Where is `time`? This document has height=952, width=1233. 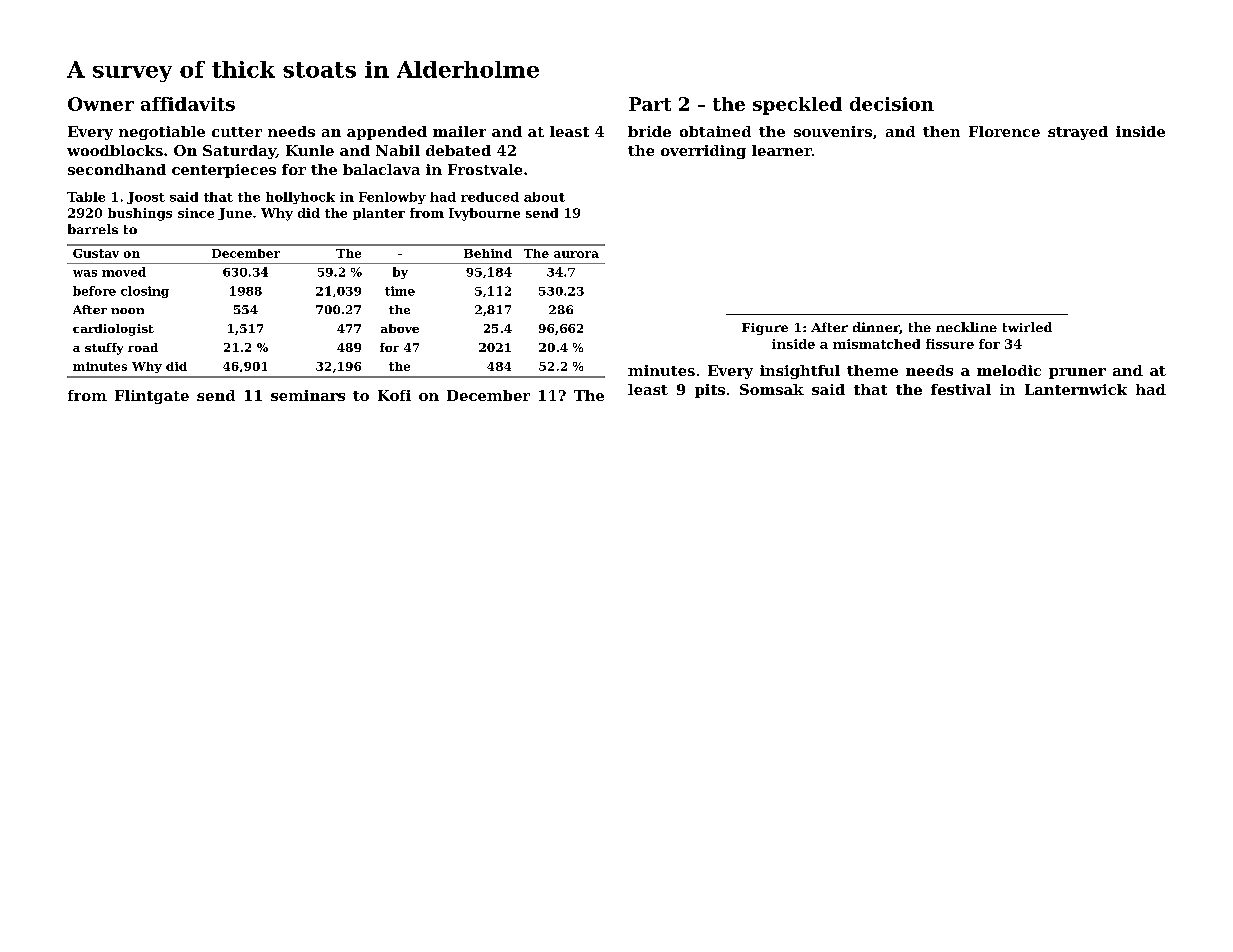 time is located at coordinates (400, 291).
